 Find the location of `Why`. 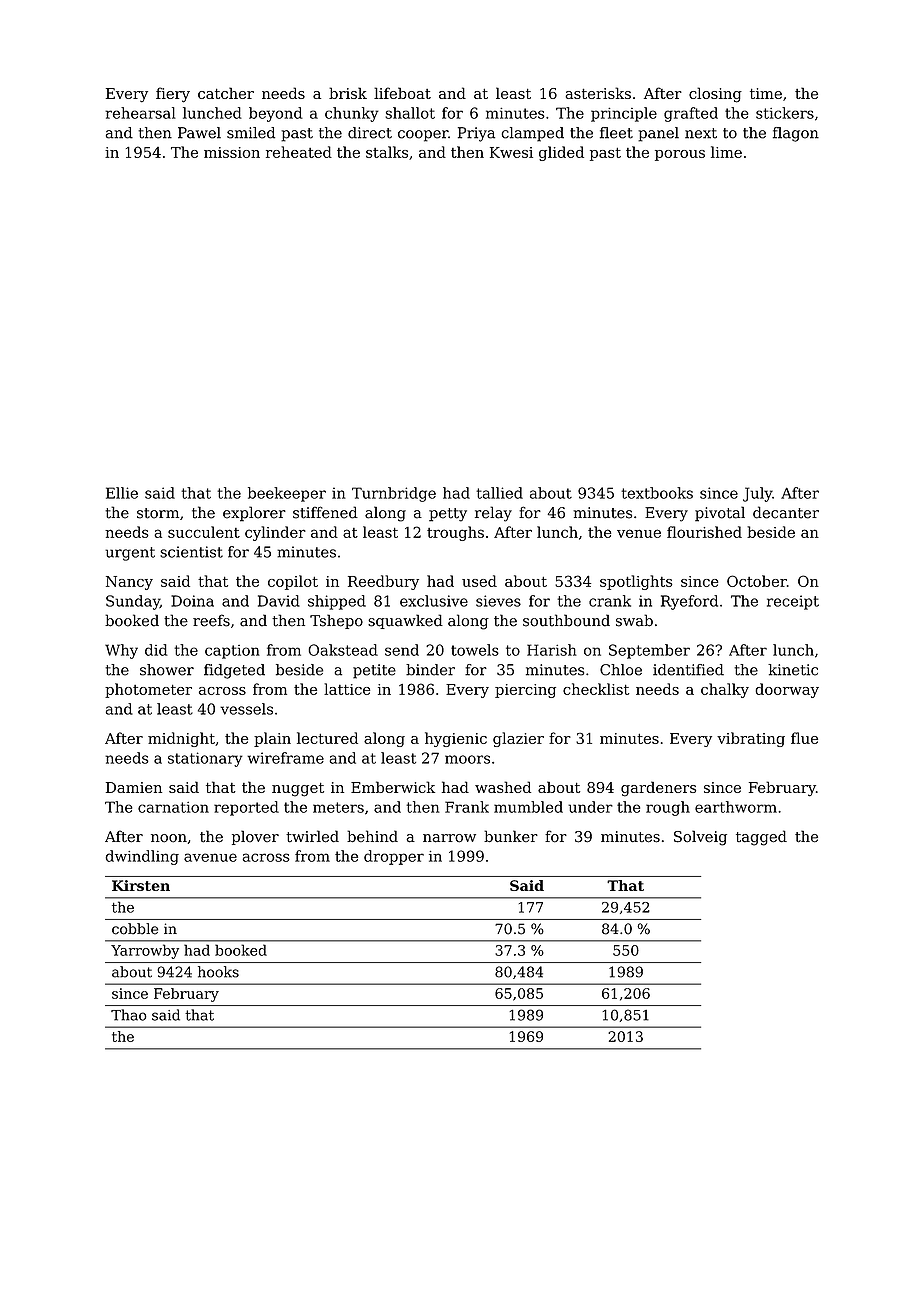

Why is located at coordinates (121, 651).
